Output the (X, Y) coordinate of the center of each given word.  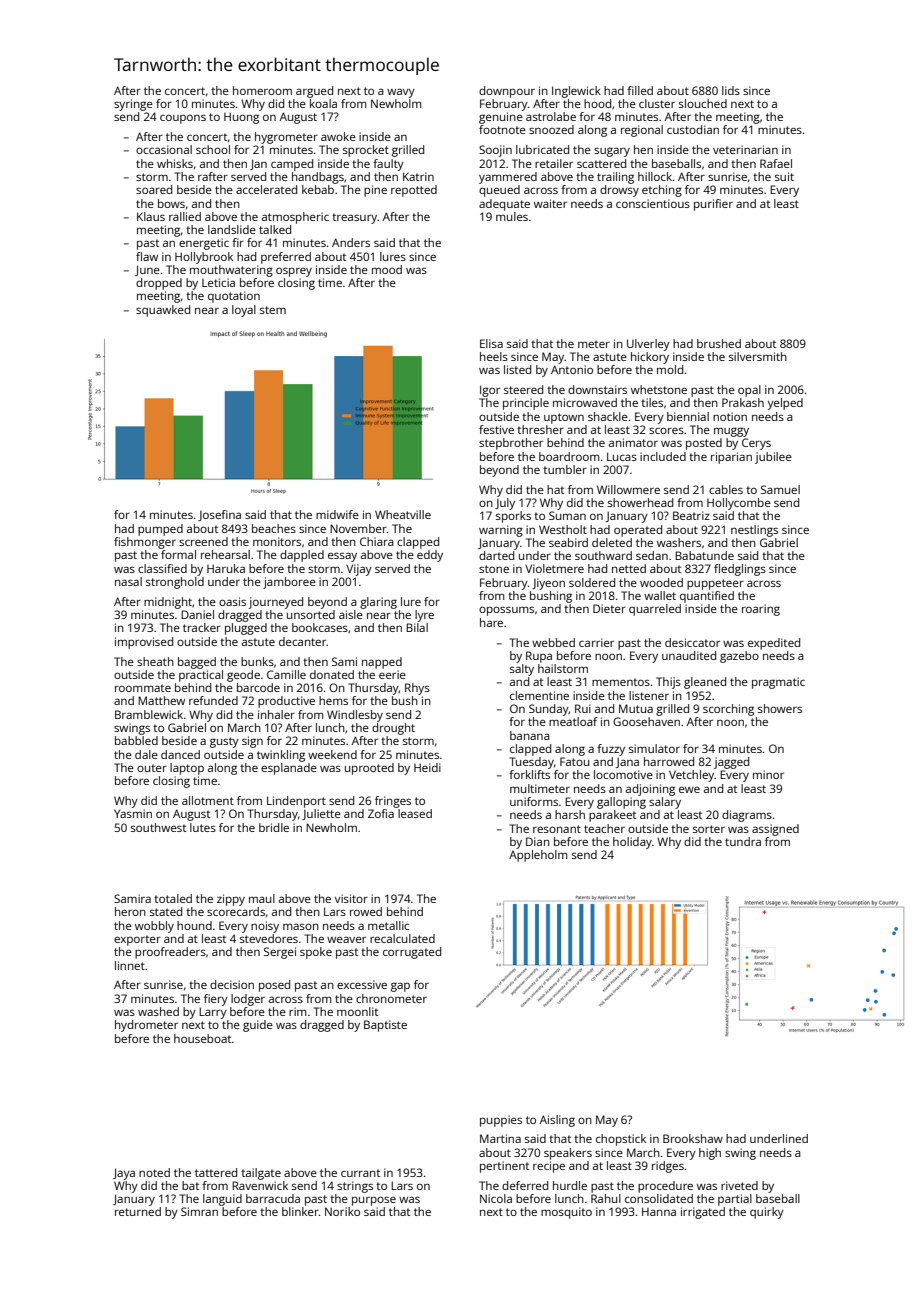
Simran (199, 1211)
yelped (785, 404)
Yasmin (133, 813)
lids (731, 90)
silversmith (758, 356)
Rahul (606, 1198)
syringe (133, 105)
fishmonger (145, 543)
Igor (490, 391)
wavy (401, 93)
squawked (163, 311)
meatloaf (573, 721)
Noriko (342, 1211)
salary (665, 803)
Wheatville (403, 514)
